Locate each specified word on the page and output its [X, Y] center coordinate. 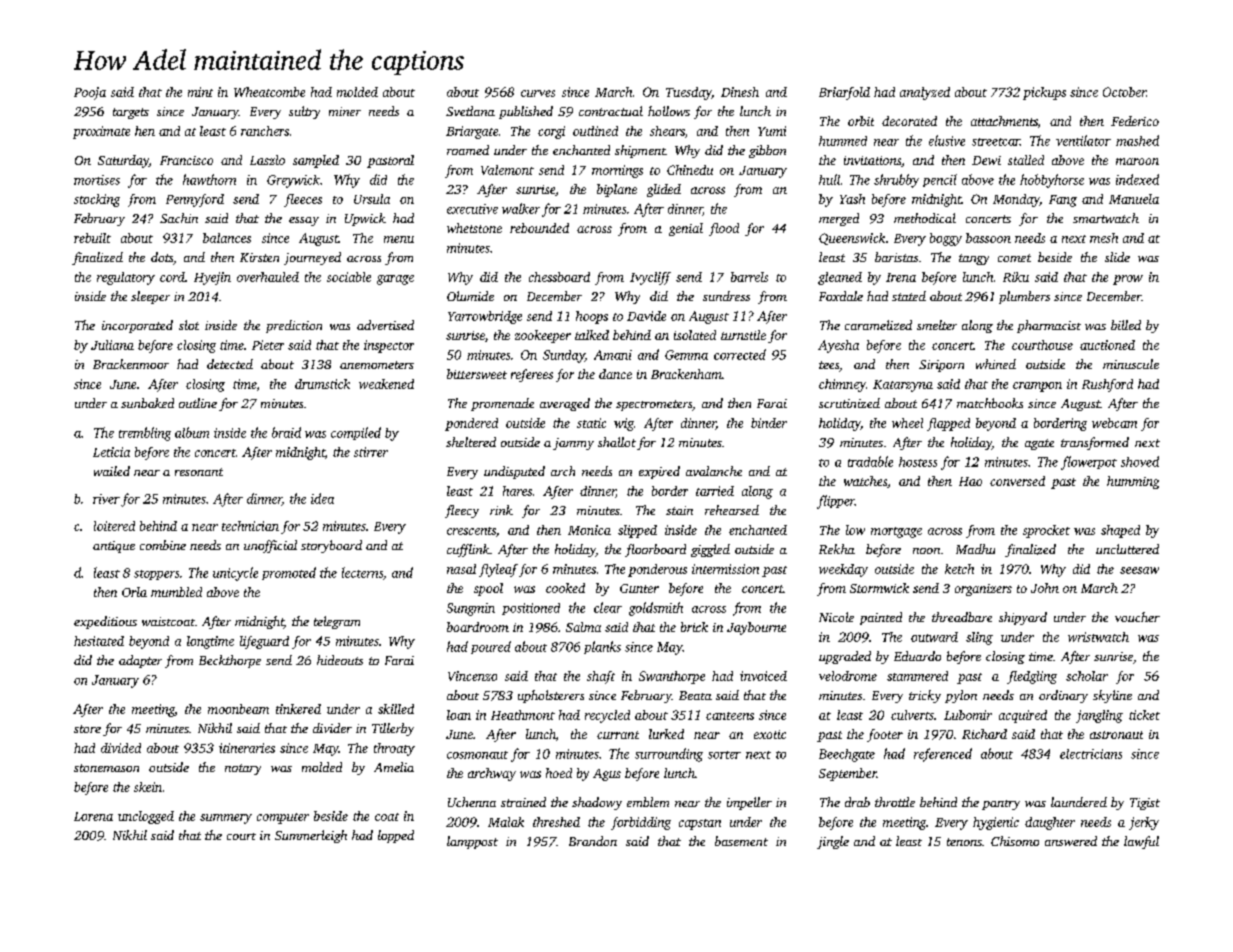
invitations [872, 160]
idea [322, 498]
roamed [468, 150]
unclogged [146, 817]
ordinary [1063, 696]
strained [523, 802]
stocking [97, 200]
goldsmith [656, 609]
